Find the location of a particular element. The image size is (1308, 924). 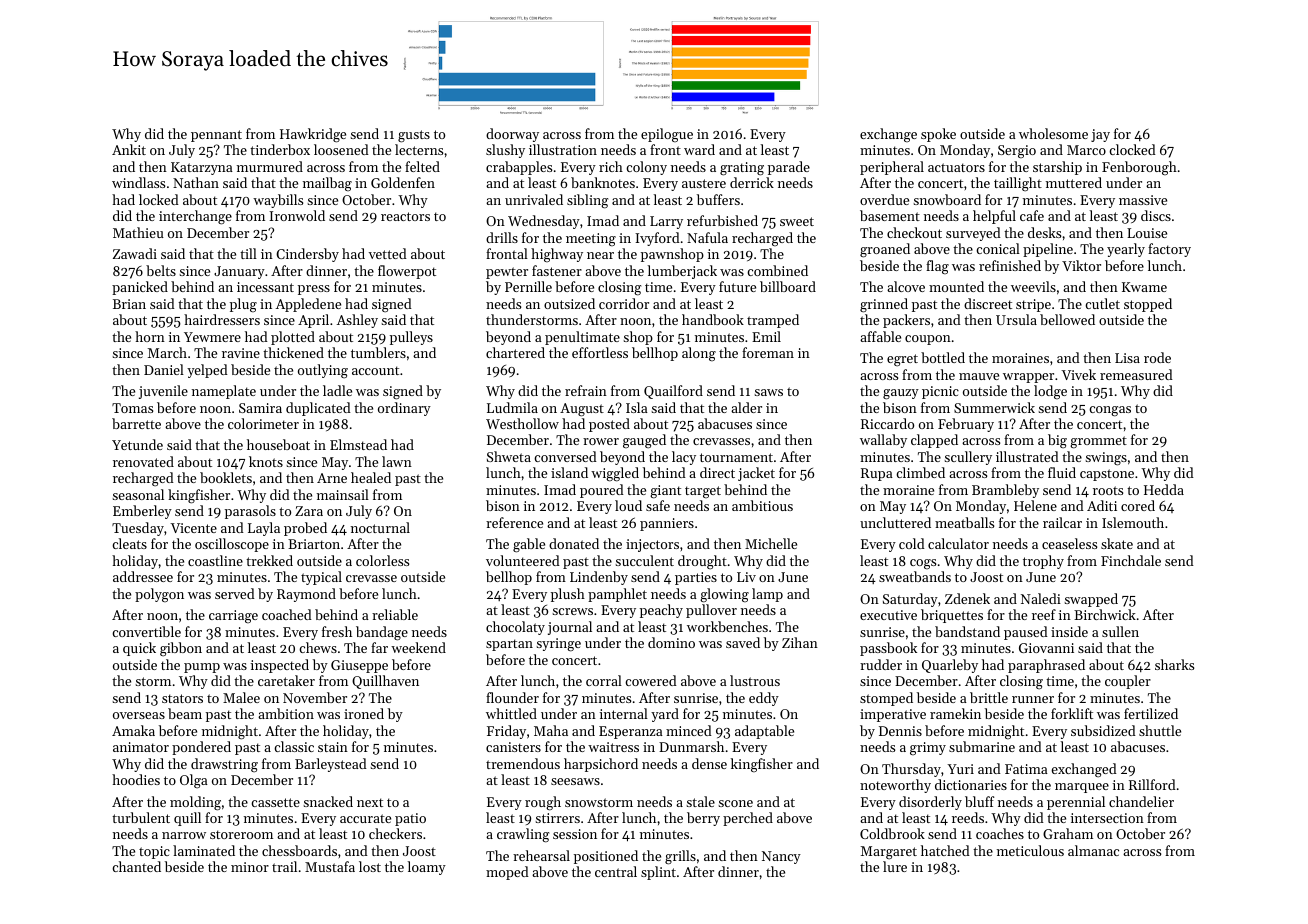

typical is located at coordinates (321, 578).
